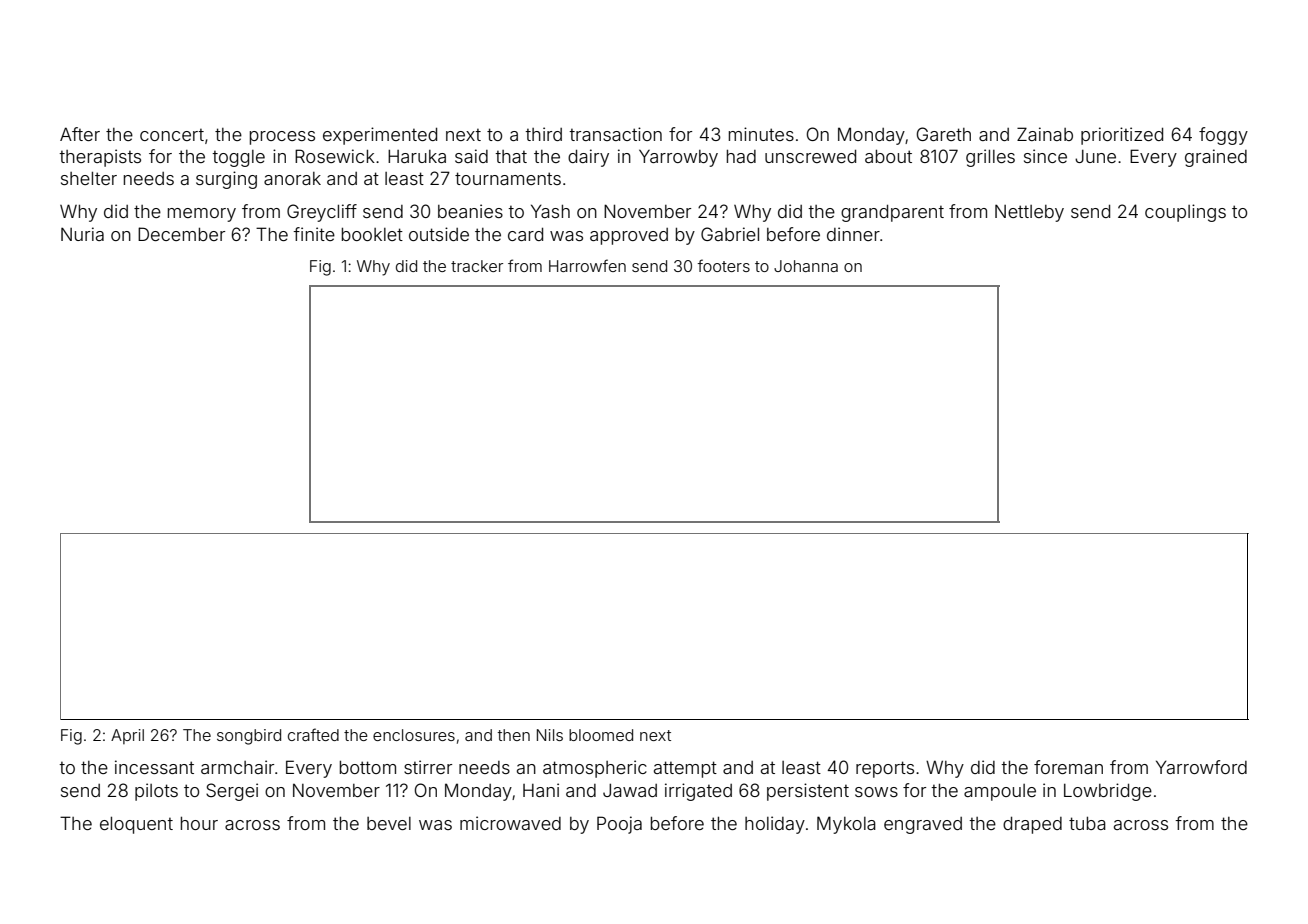 The height and width of the screenshot is (924, 1308). Describe the element at coordinates (89, 178) in the screenshot. I see `shelter` at that location.
